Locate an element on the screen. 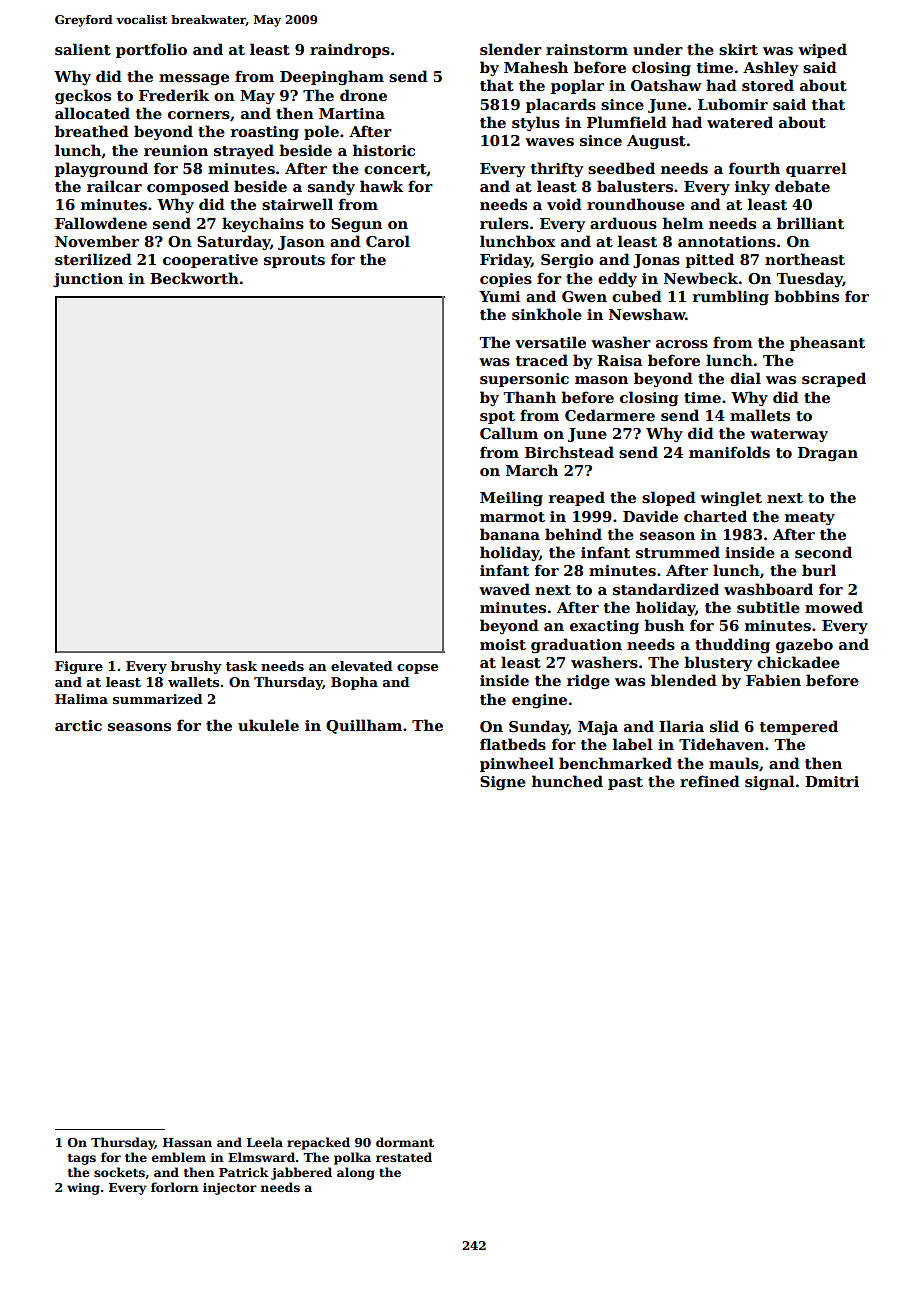 The width and height of the screenshot is (924, 1308). salient is located at coordinates (83, 49).
